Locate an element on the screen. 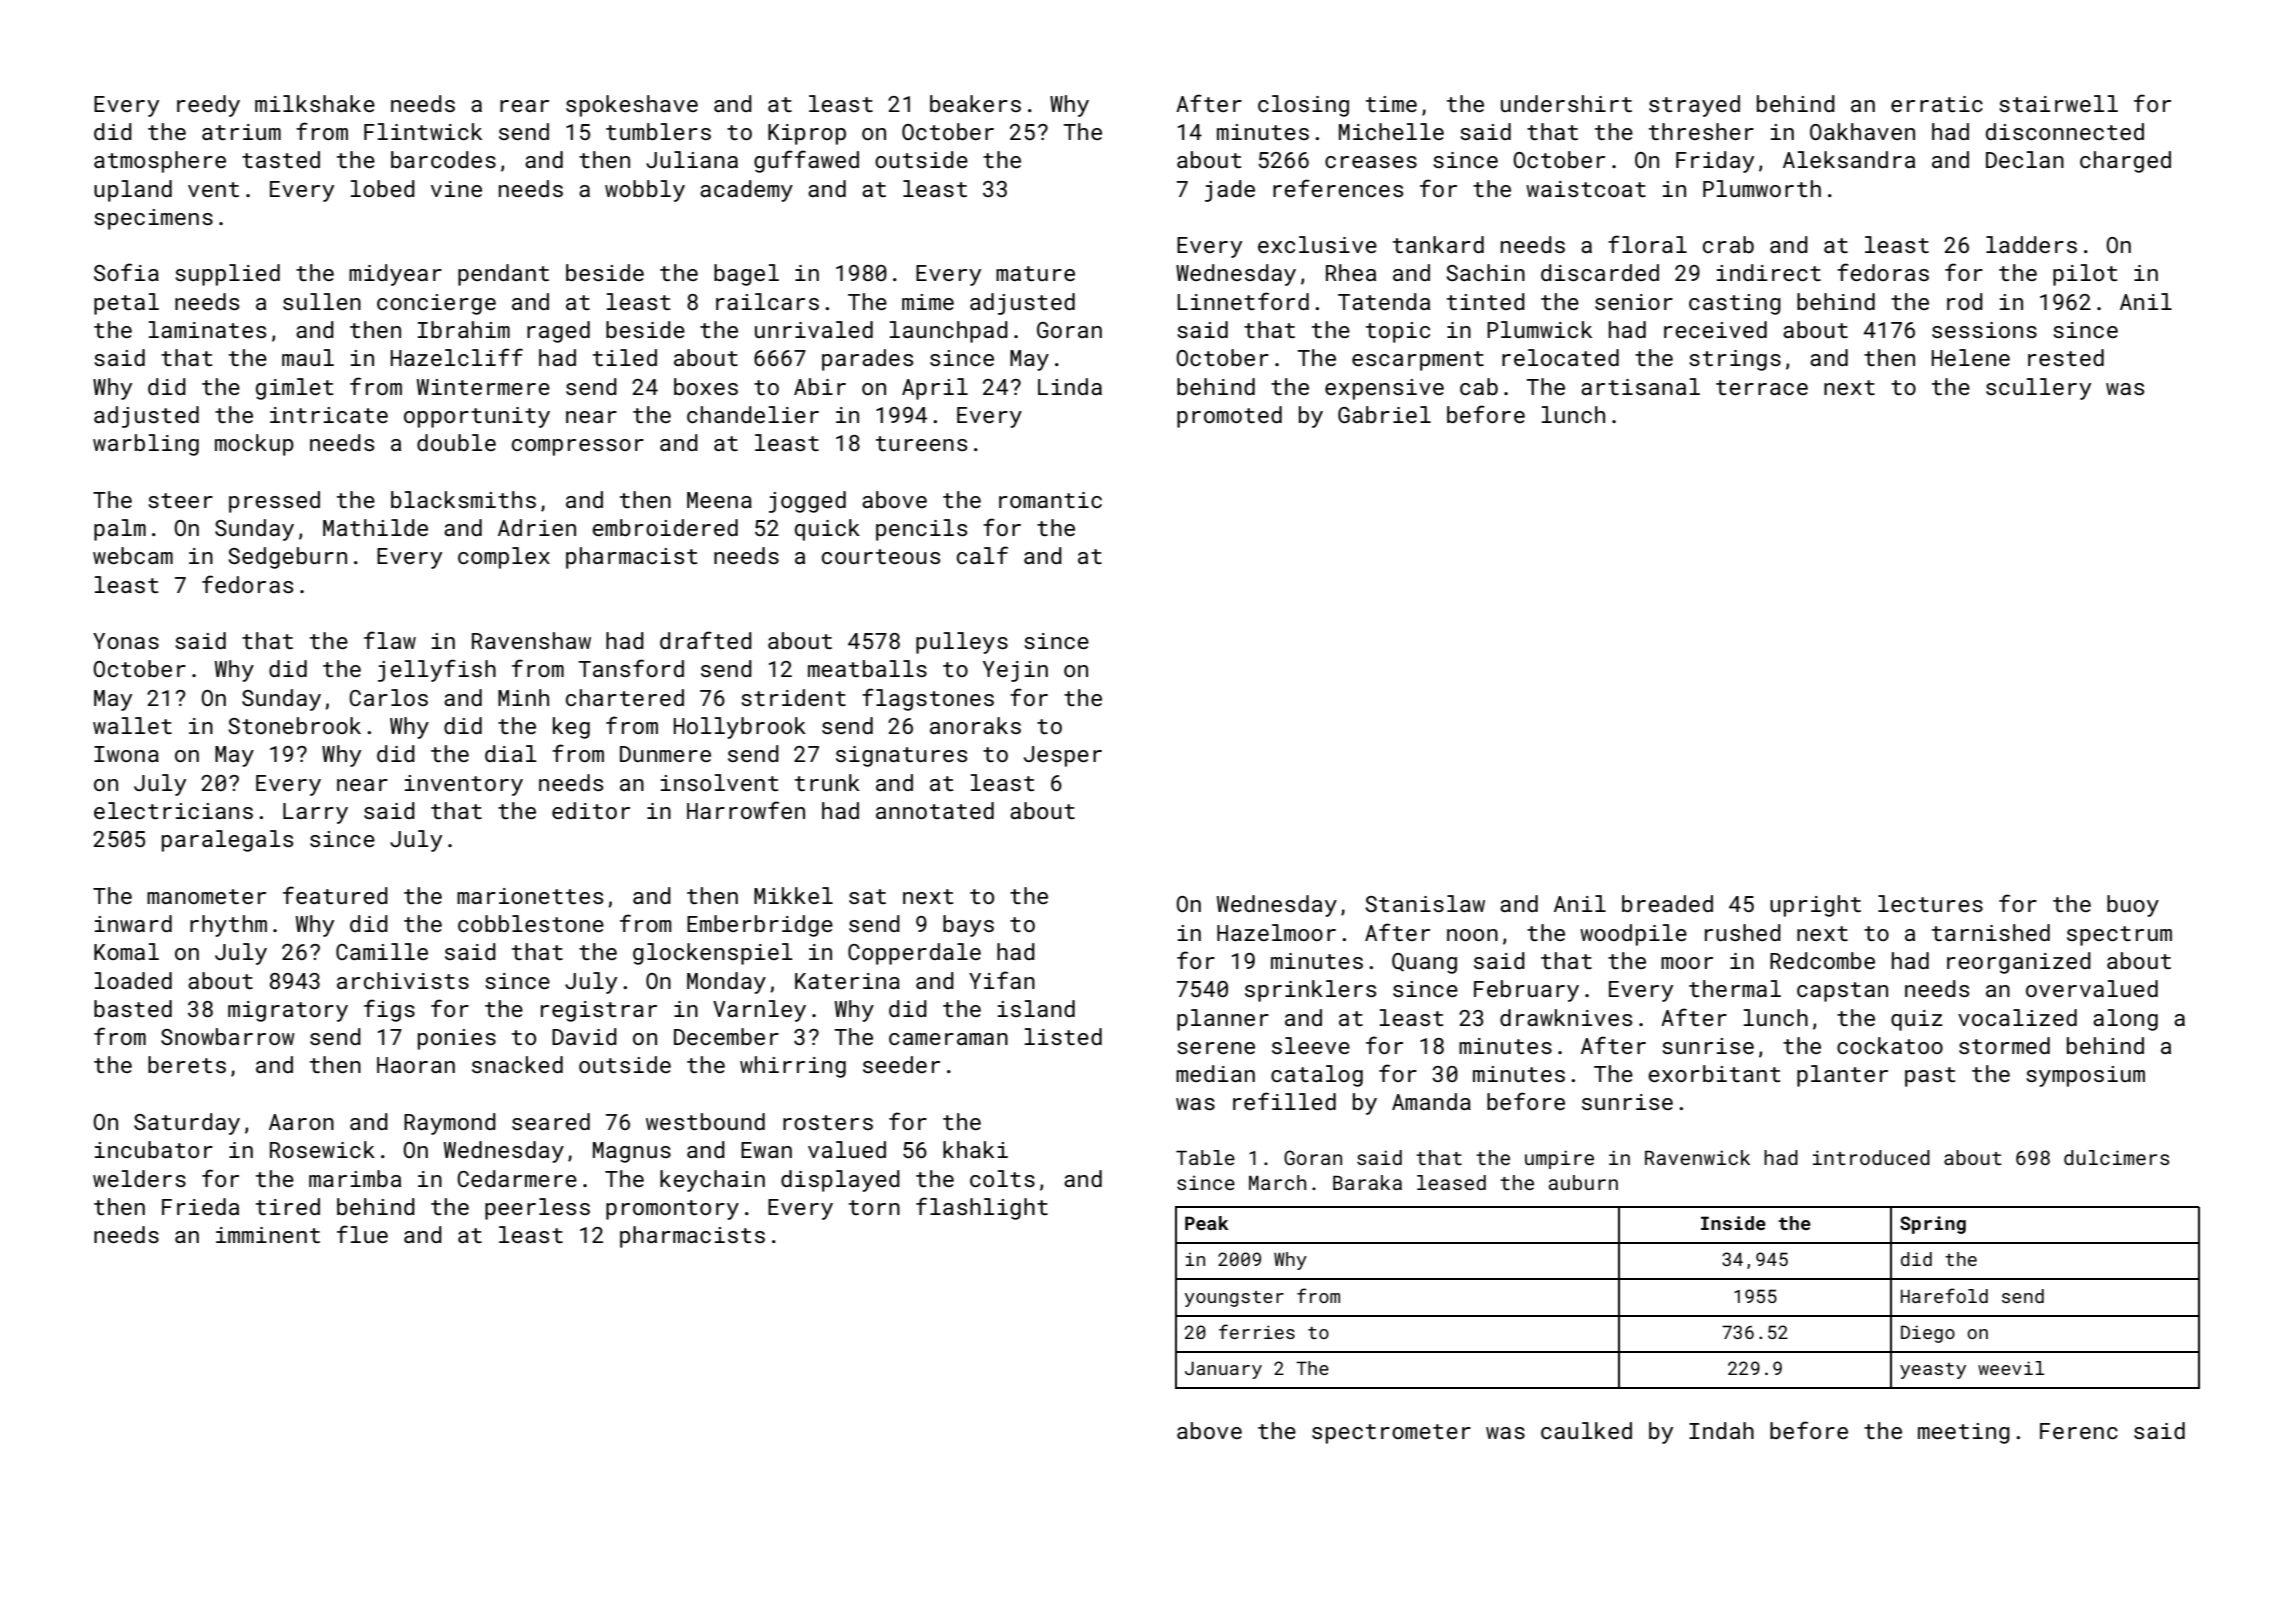  upright is located at coordinates (1815, 906).
